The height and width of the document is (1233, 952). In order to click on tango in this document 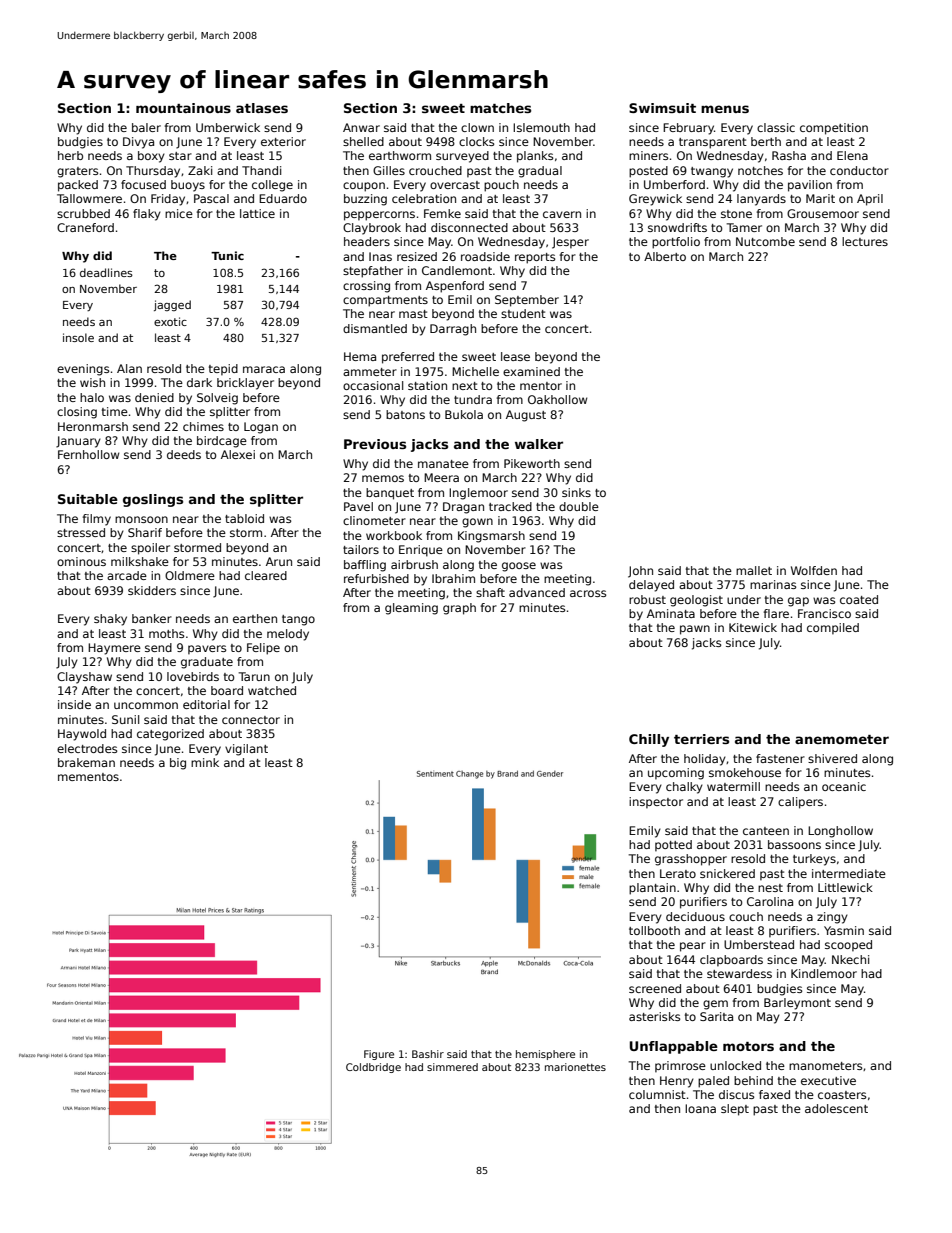, I will do `click(298, 620)`.
